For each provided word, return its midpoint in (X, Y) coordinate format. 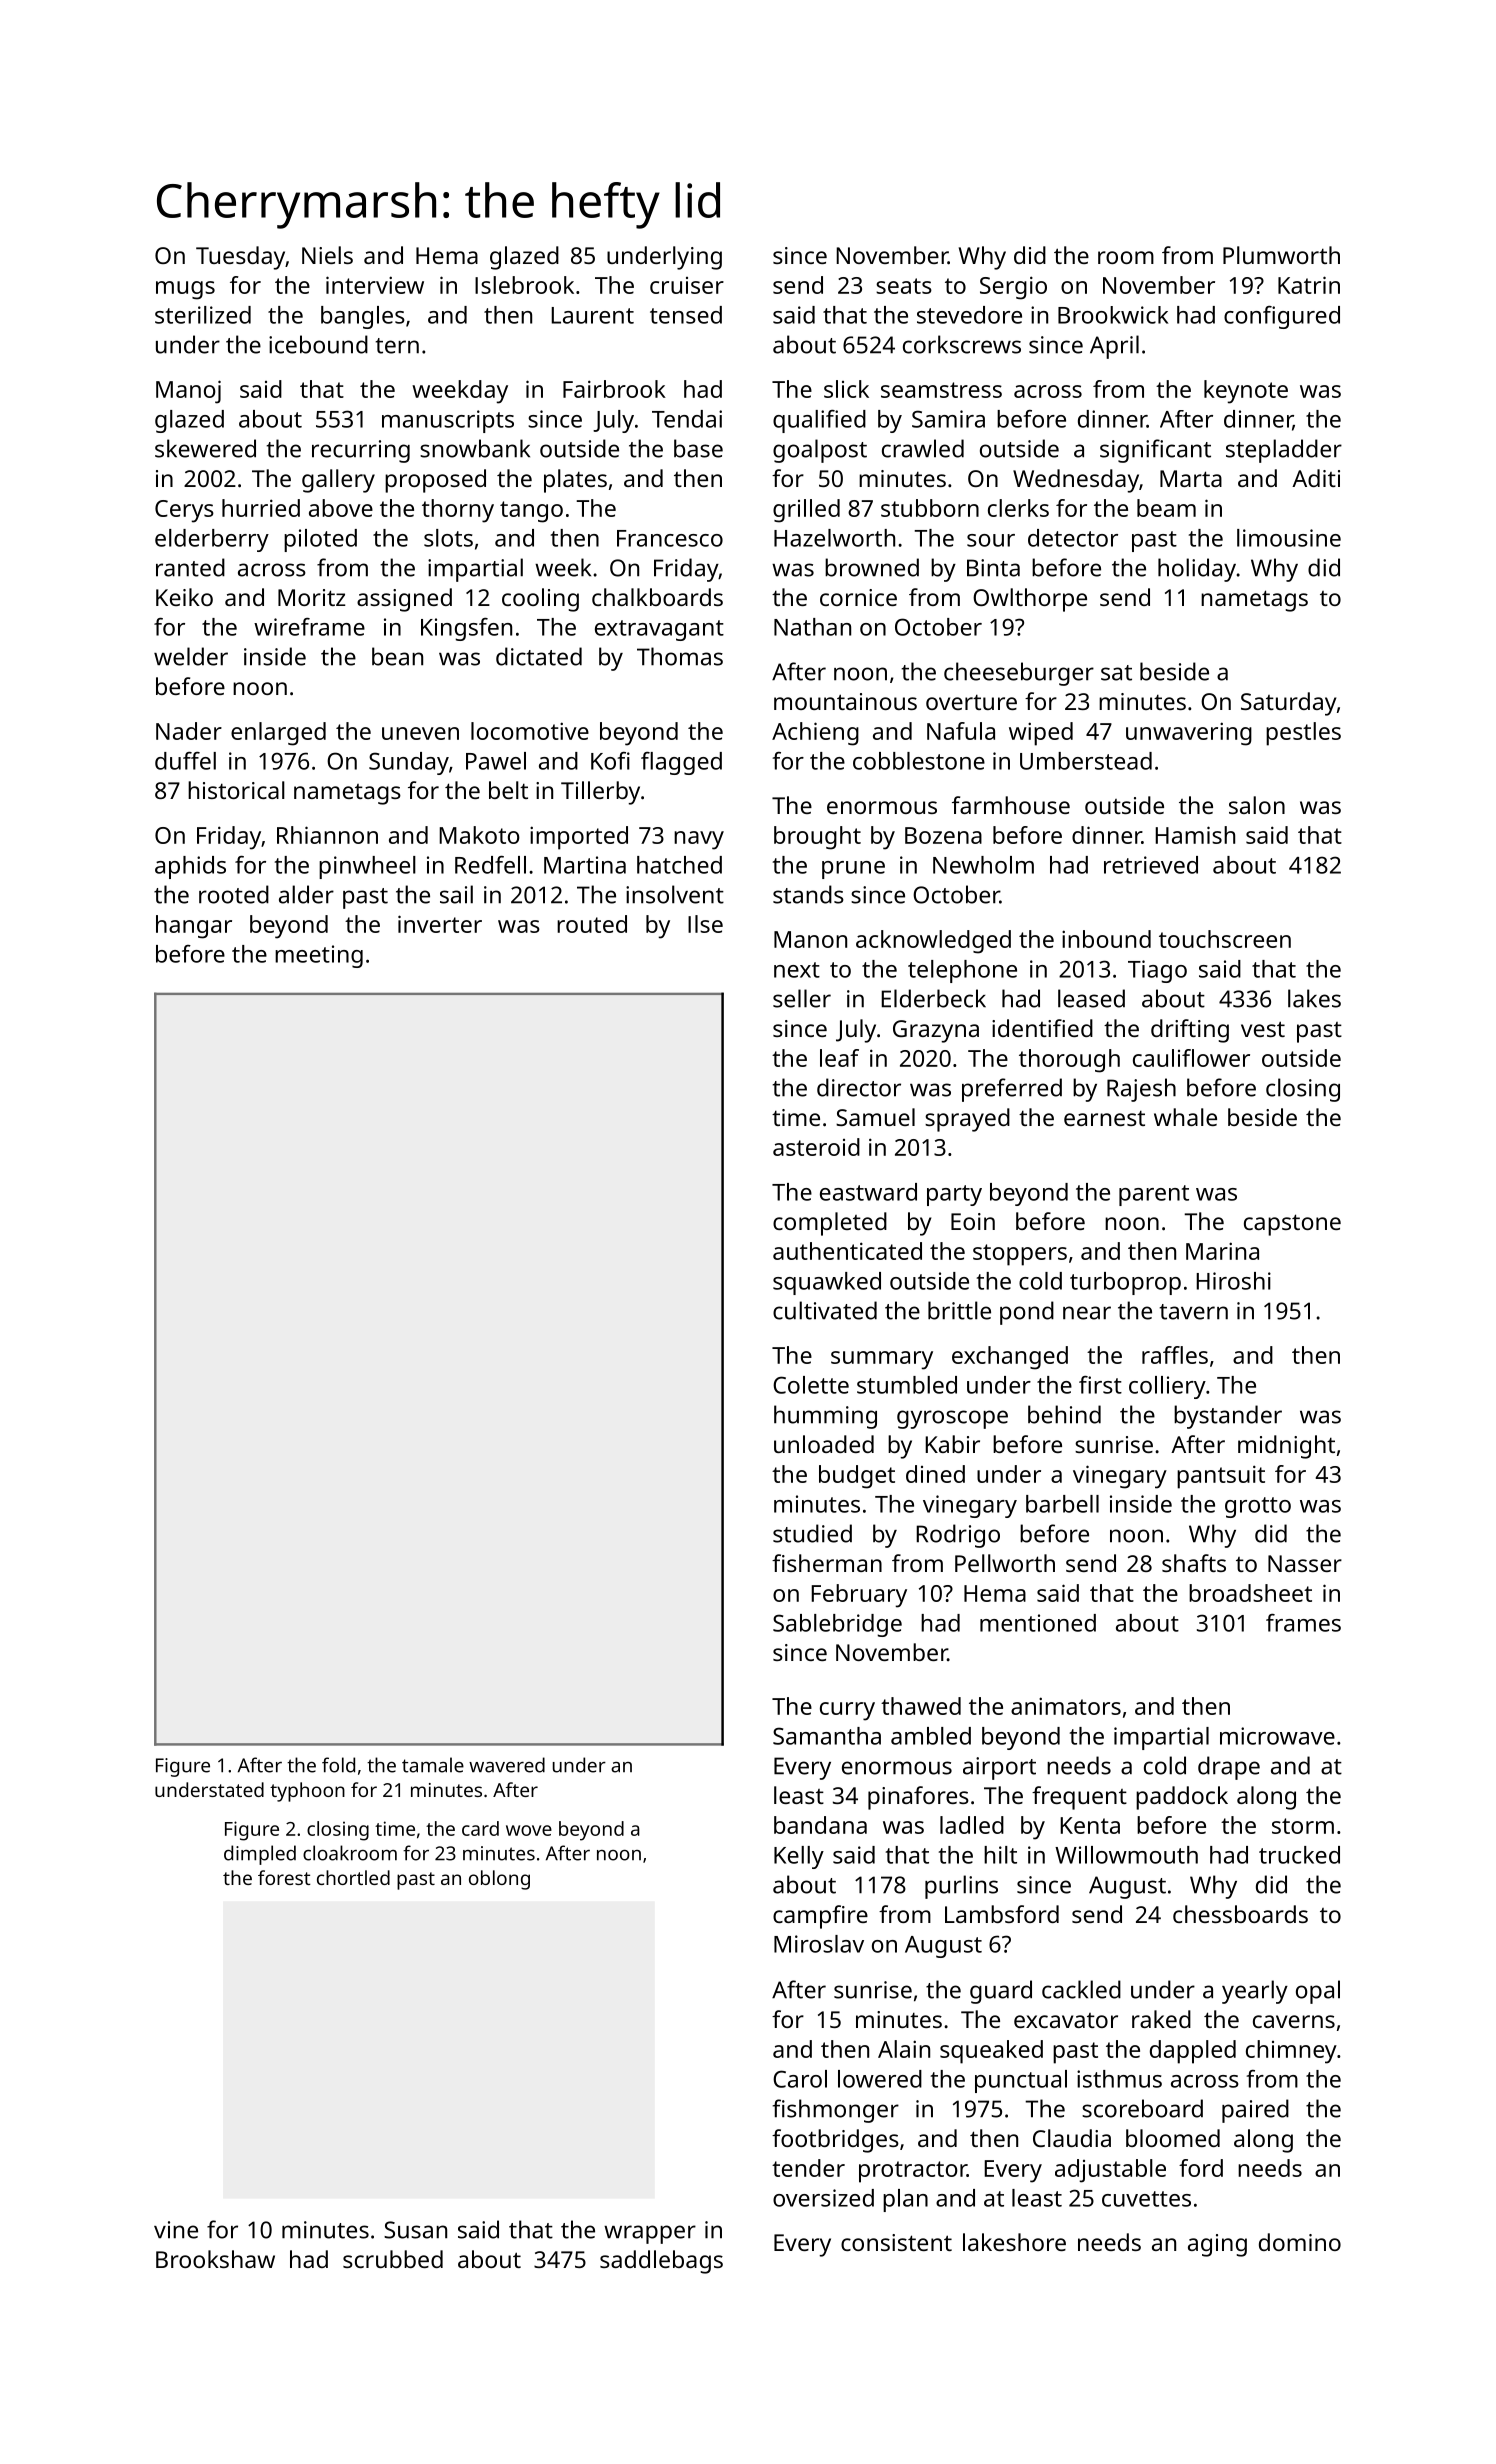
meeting (319, 956)
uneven (420, 733)
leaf (839, 1058)
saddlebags (661, 2262)
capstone (1292, 1225)
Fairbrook (614, 389)
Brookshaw (215, 2259)
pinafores (918, 1798)
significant (1155, 451)
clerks (1018, 508)
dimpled (260, 1855)
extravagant (659, 630)
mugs (185, 290)
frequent (1079, 1798)
